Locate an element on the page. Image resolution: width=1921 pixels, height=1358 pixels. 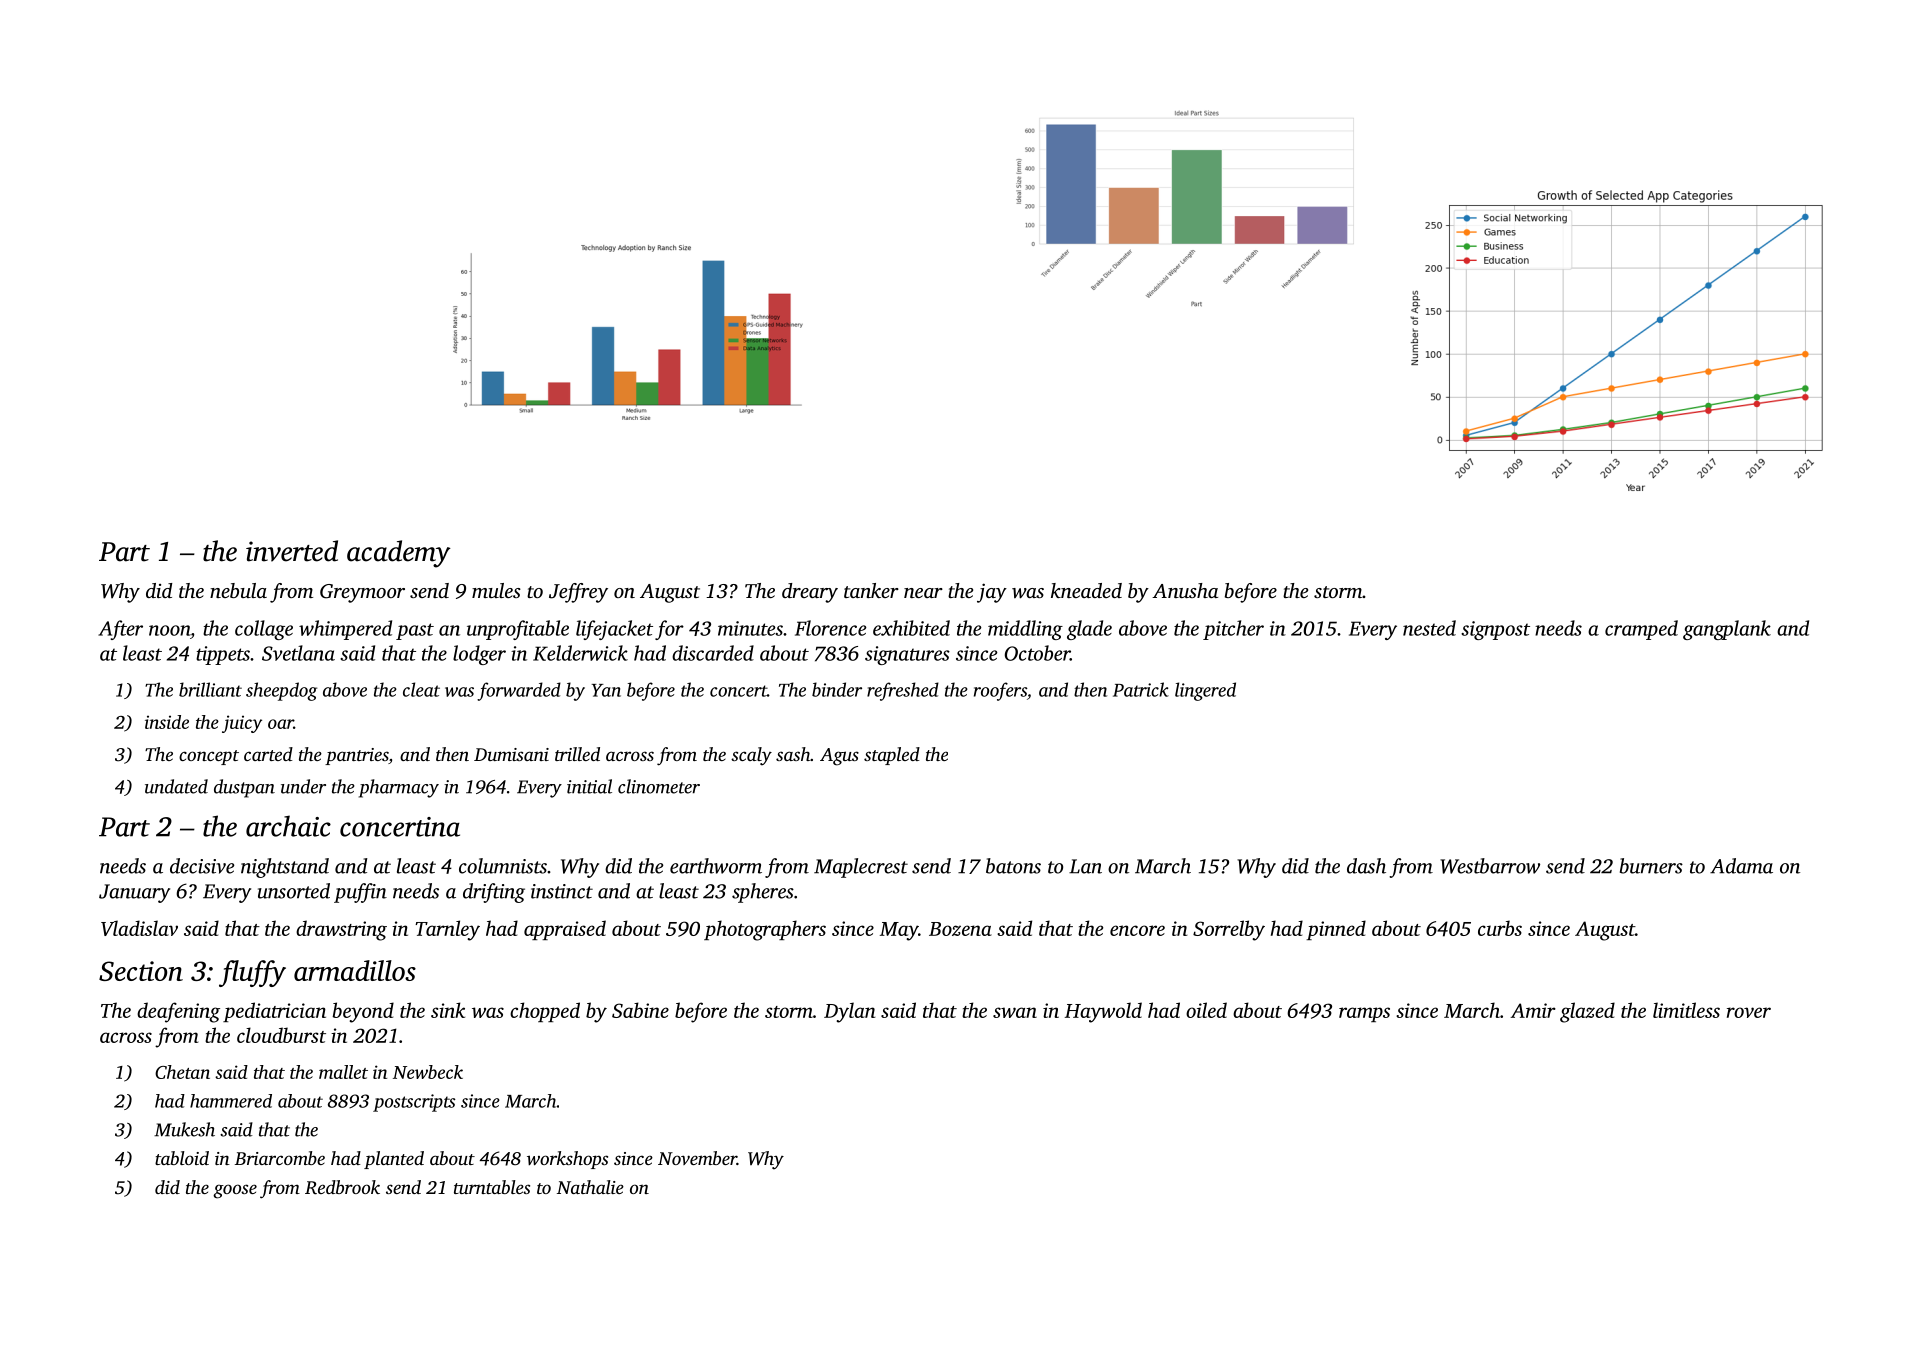
lingered is located at coordinates (1205, 691).
